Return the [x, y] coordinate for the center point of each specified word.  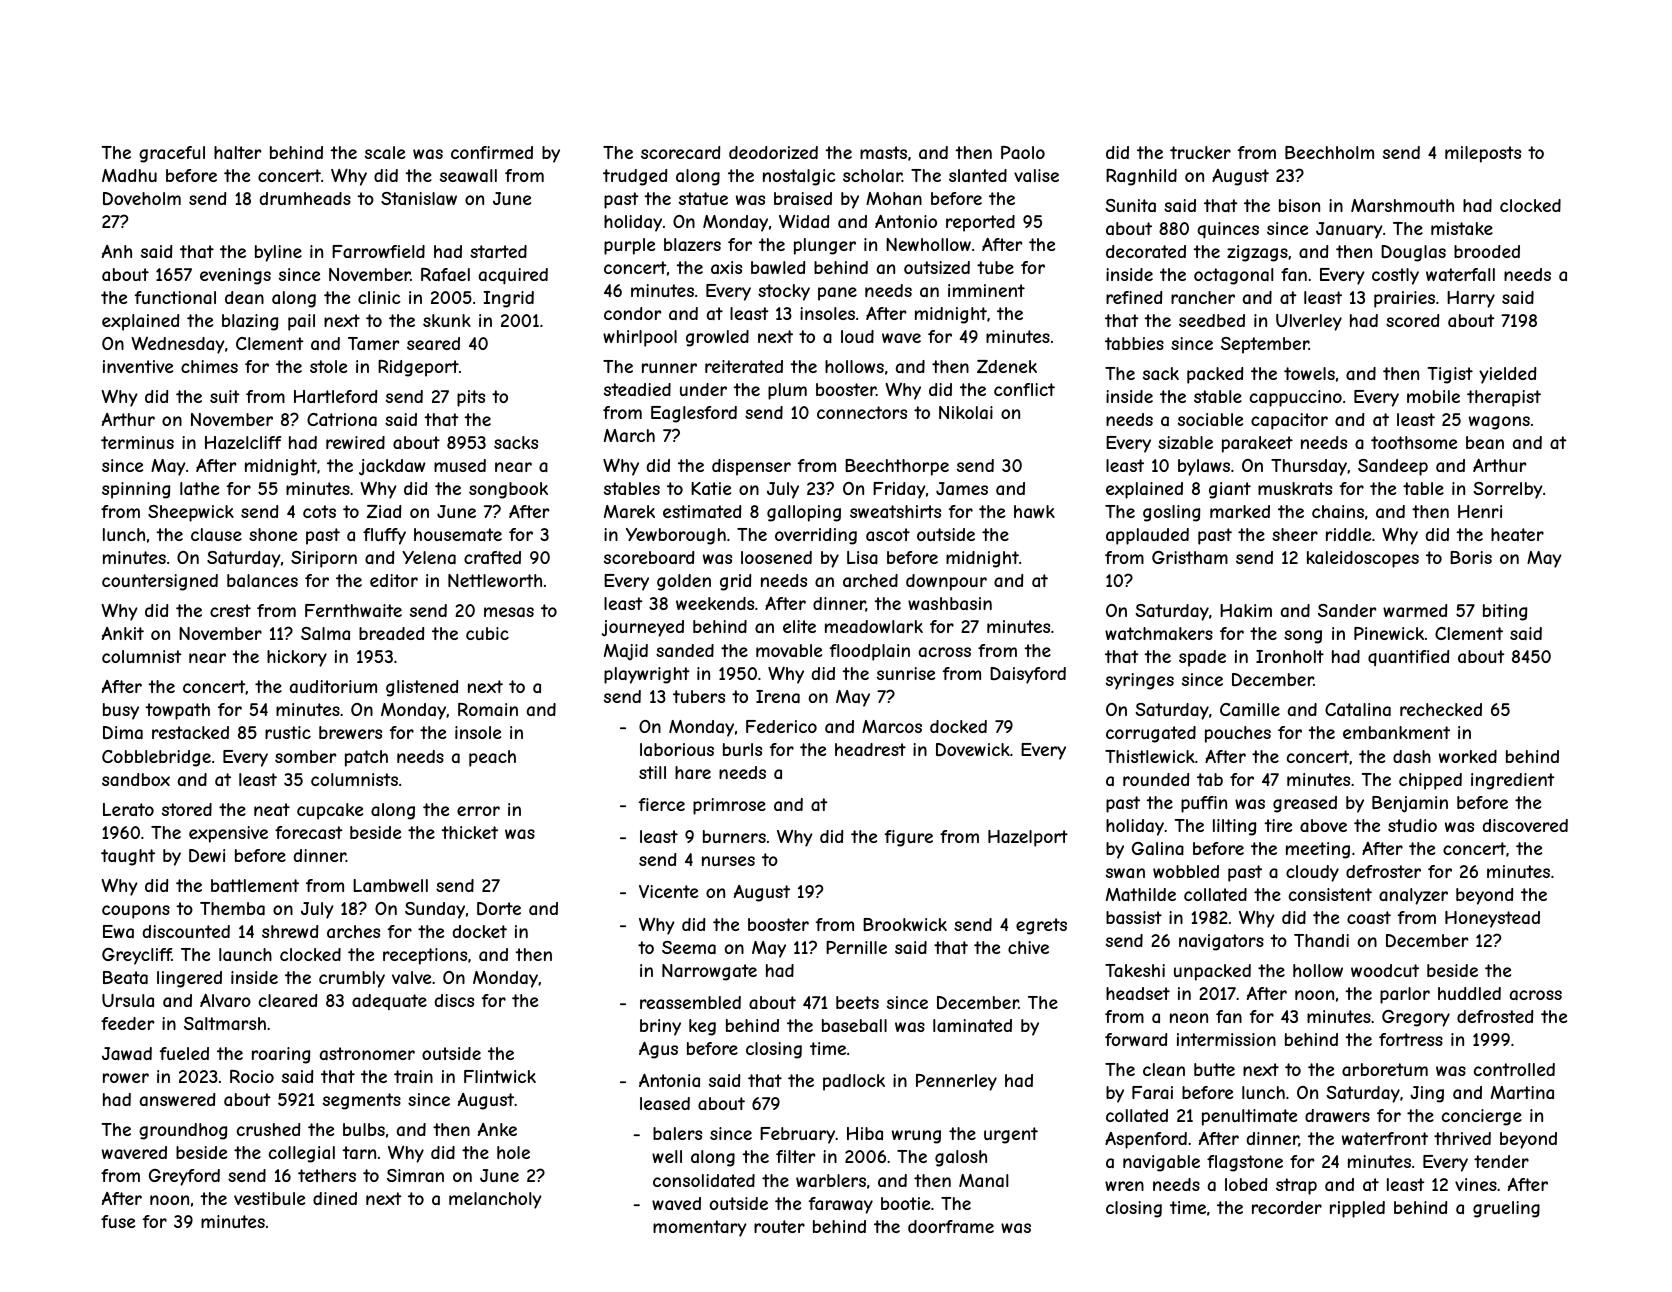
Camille [1250, 709]
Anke [497, 1129]
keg [702, 1027]
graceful [172, 154]
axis [726, 267]
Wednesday [178, 345]
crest [230, 610]
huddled [1469, 993]
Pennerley [956, 1082]
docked [958, 726]
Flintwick [500, 1076]
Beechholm [1329, 152]
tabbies [1134, 343]
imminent [986, 290]
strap [1296, 1186]
